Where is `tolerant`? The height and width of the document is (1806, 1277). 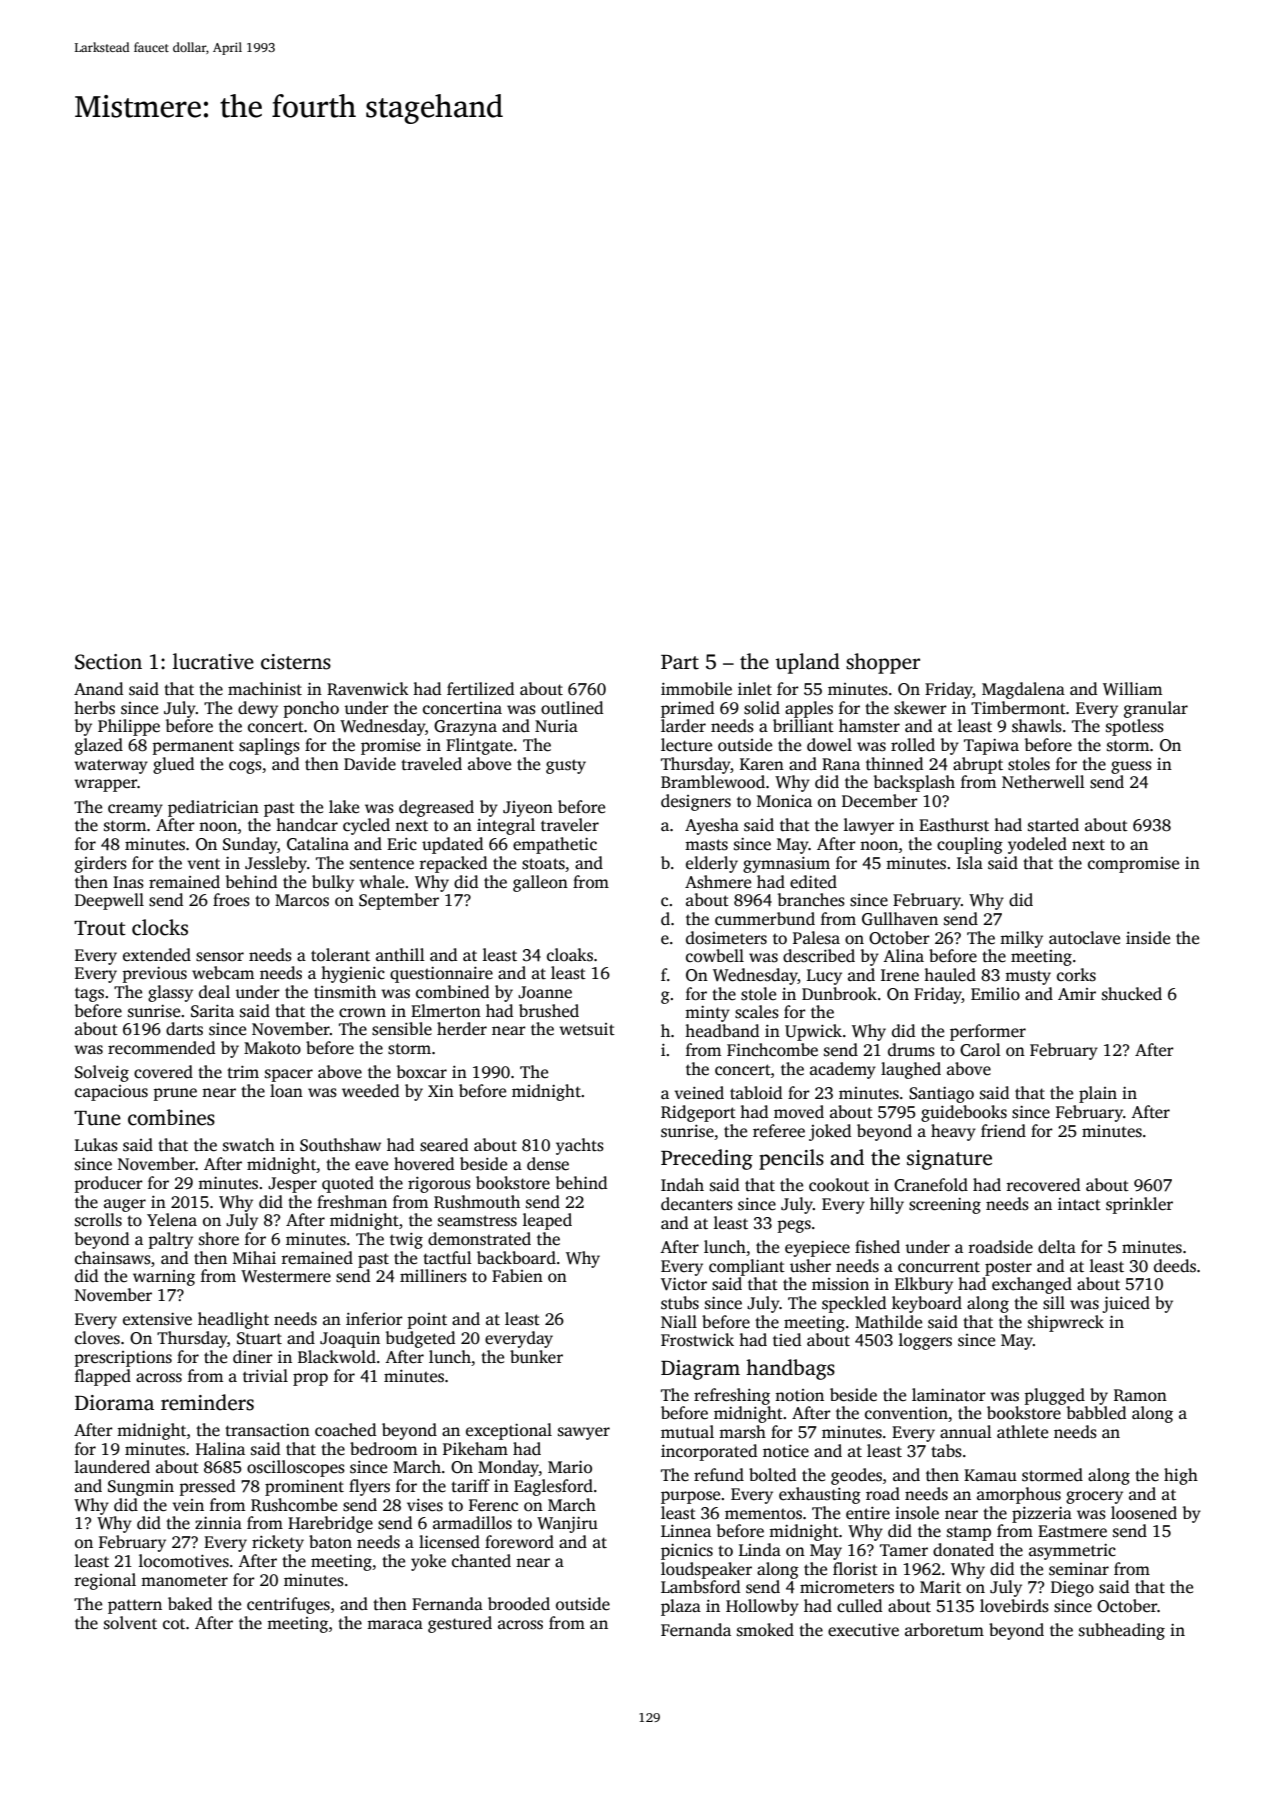
tolerant is located at coordinates (340, 955).
